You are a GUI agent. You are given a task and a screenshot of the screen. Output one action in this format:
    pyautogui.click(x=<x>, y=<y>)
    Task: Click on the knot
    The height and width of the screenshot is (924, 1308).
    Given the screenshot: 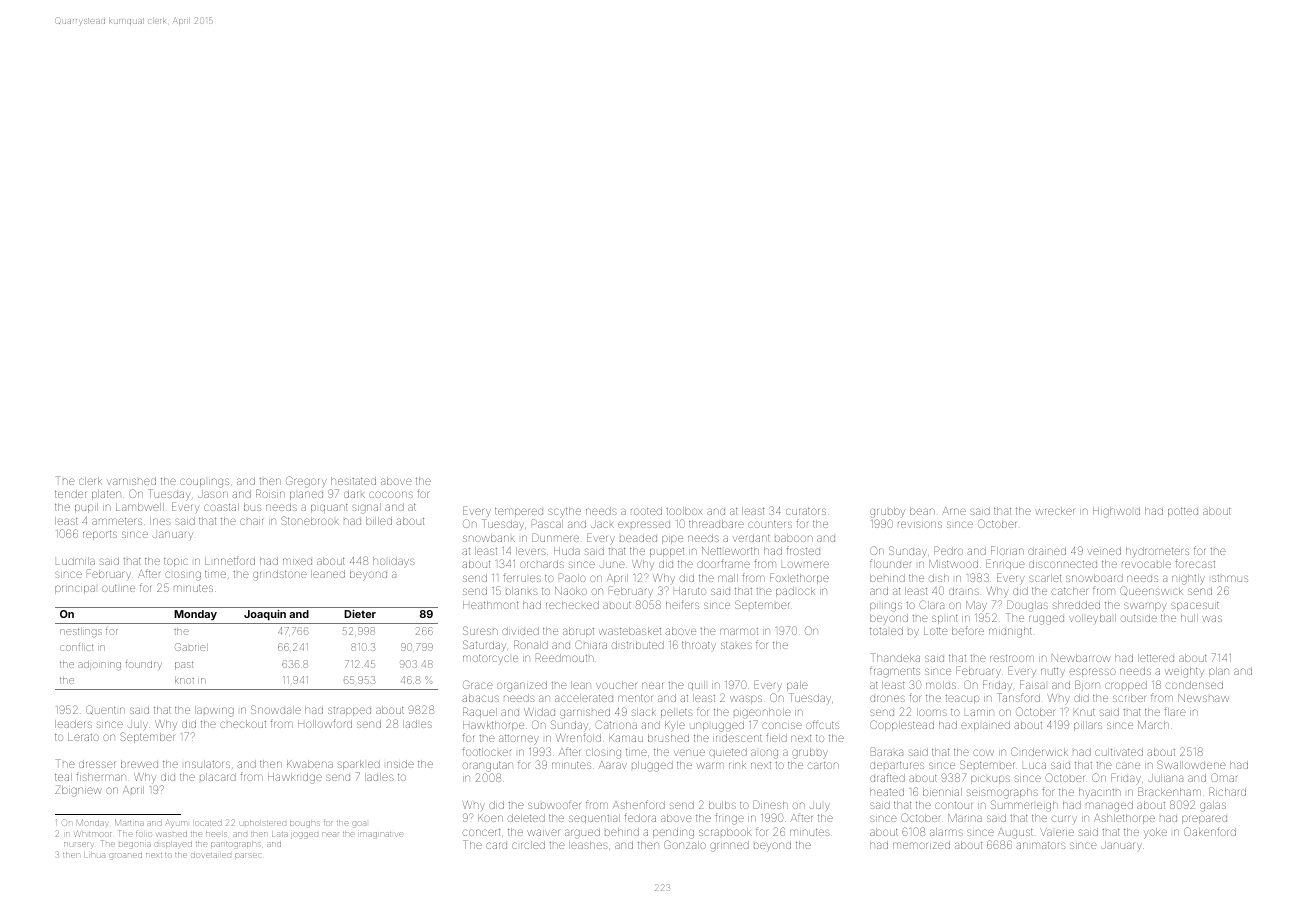 What is the action you would take?
    pyautogui.click(x=184, y=680)
